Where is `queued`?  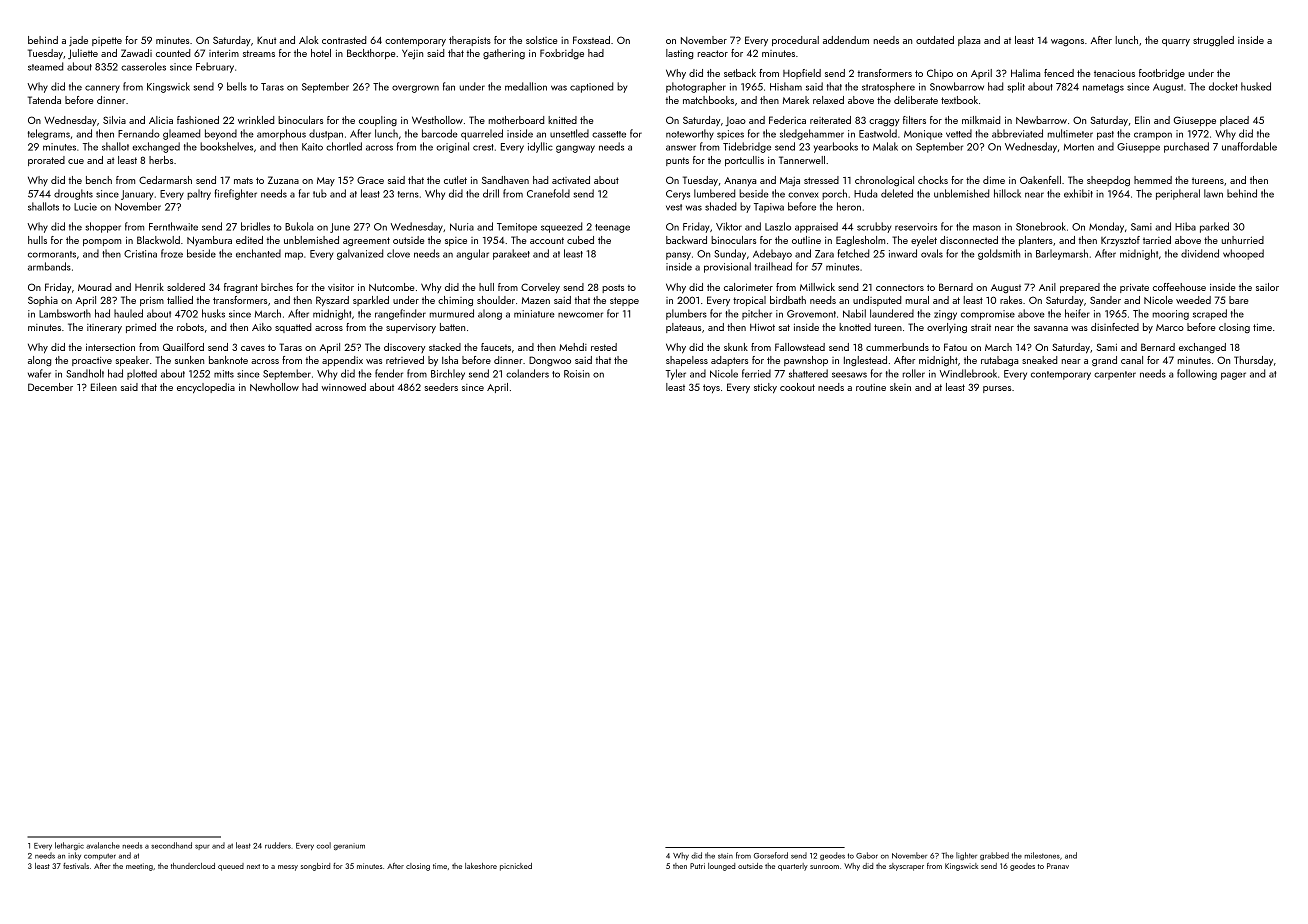 queued is located at coordinates (231, 867).
